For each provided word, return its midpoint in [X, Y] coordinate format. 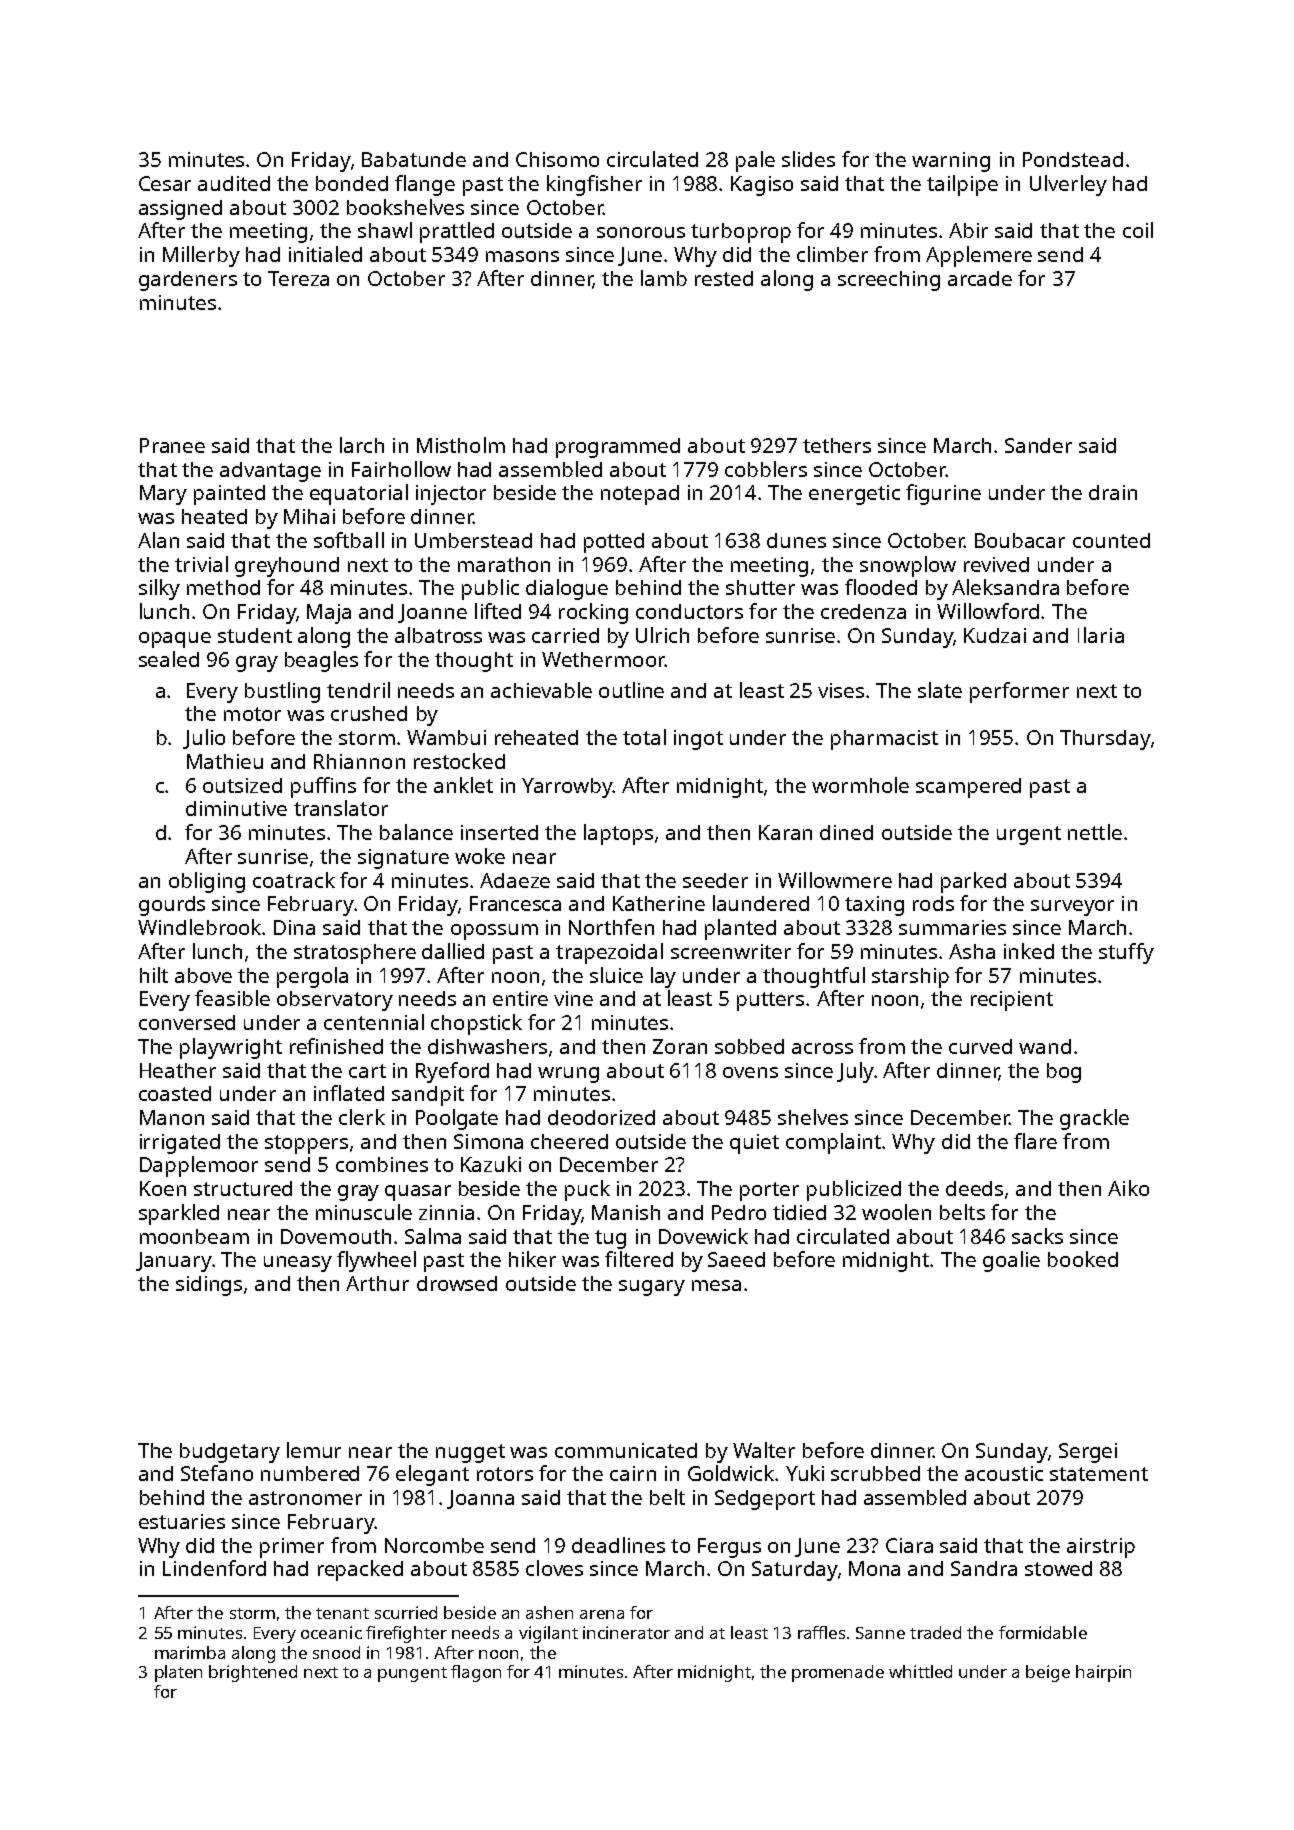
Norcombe [434, 1545]
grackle [1094, 1119]
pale [755, 161]
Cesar [165, 183]
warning [951, 162]
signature [403, 859]
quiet [754, 1144]
